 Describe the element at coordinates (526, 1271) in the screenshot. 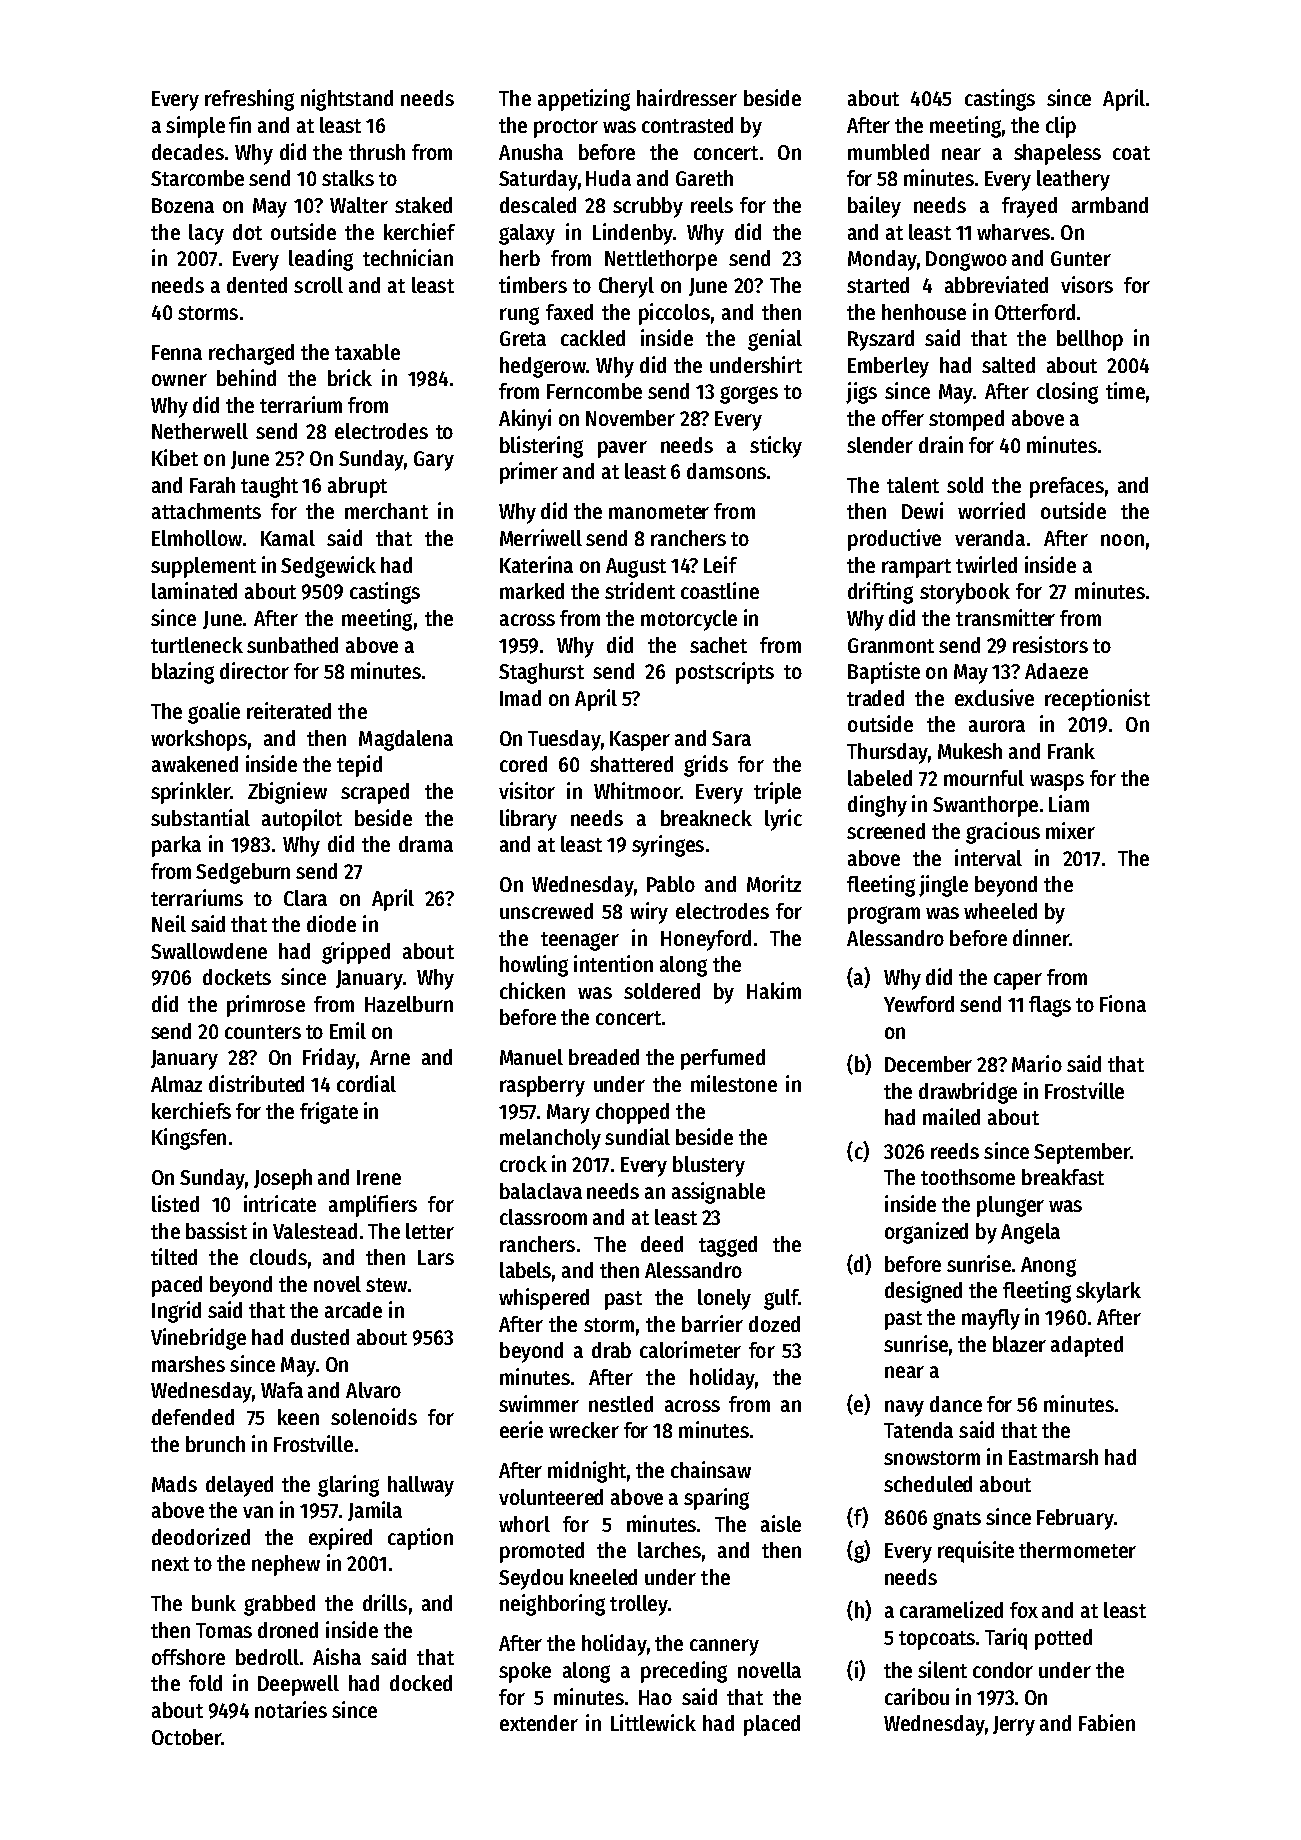

I see `labels` at that location.
